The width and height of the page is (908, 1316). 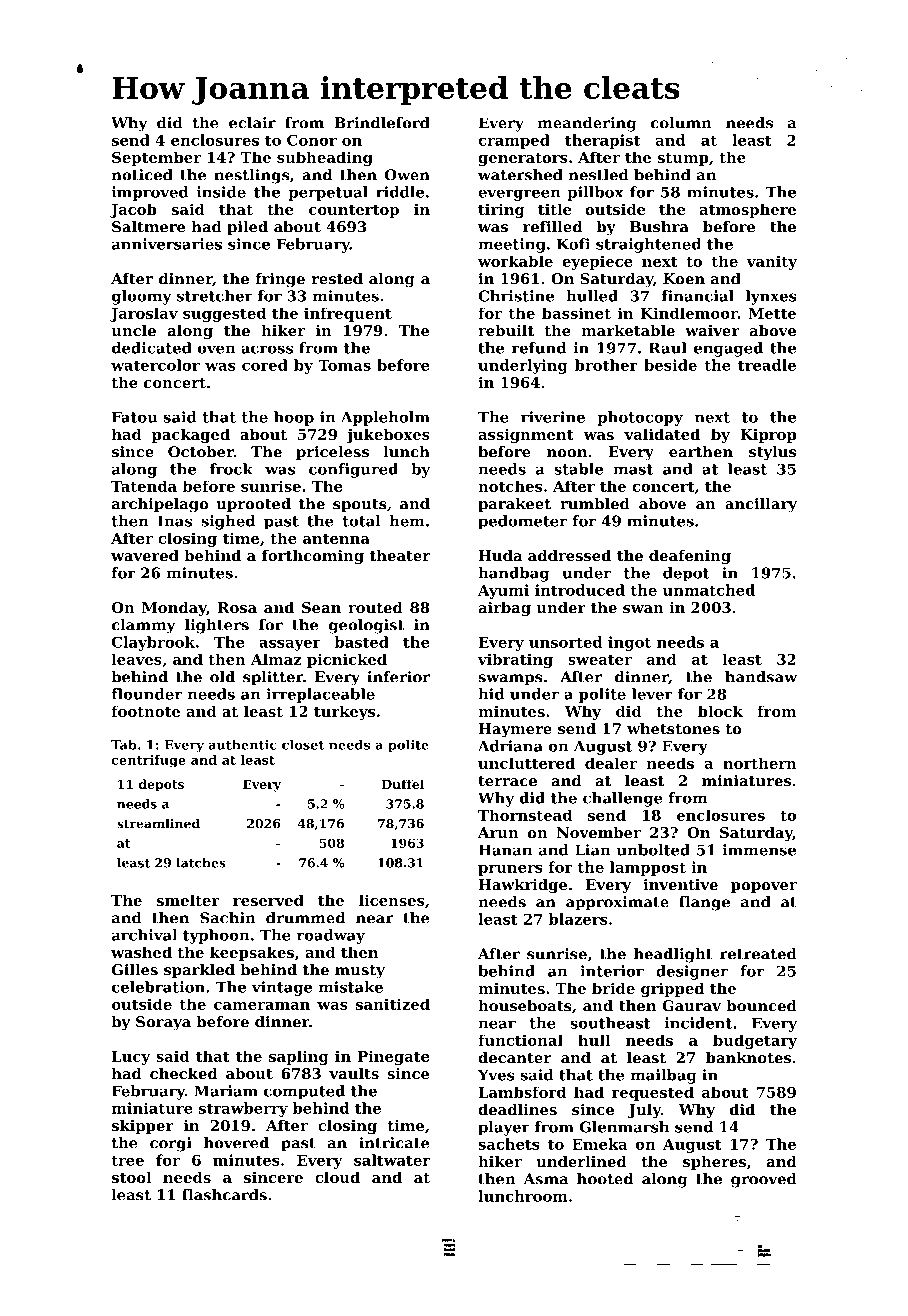 I want to click on sapling, so click(x=299, y=1057).
